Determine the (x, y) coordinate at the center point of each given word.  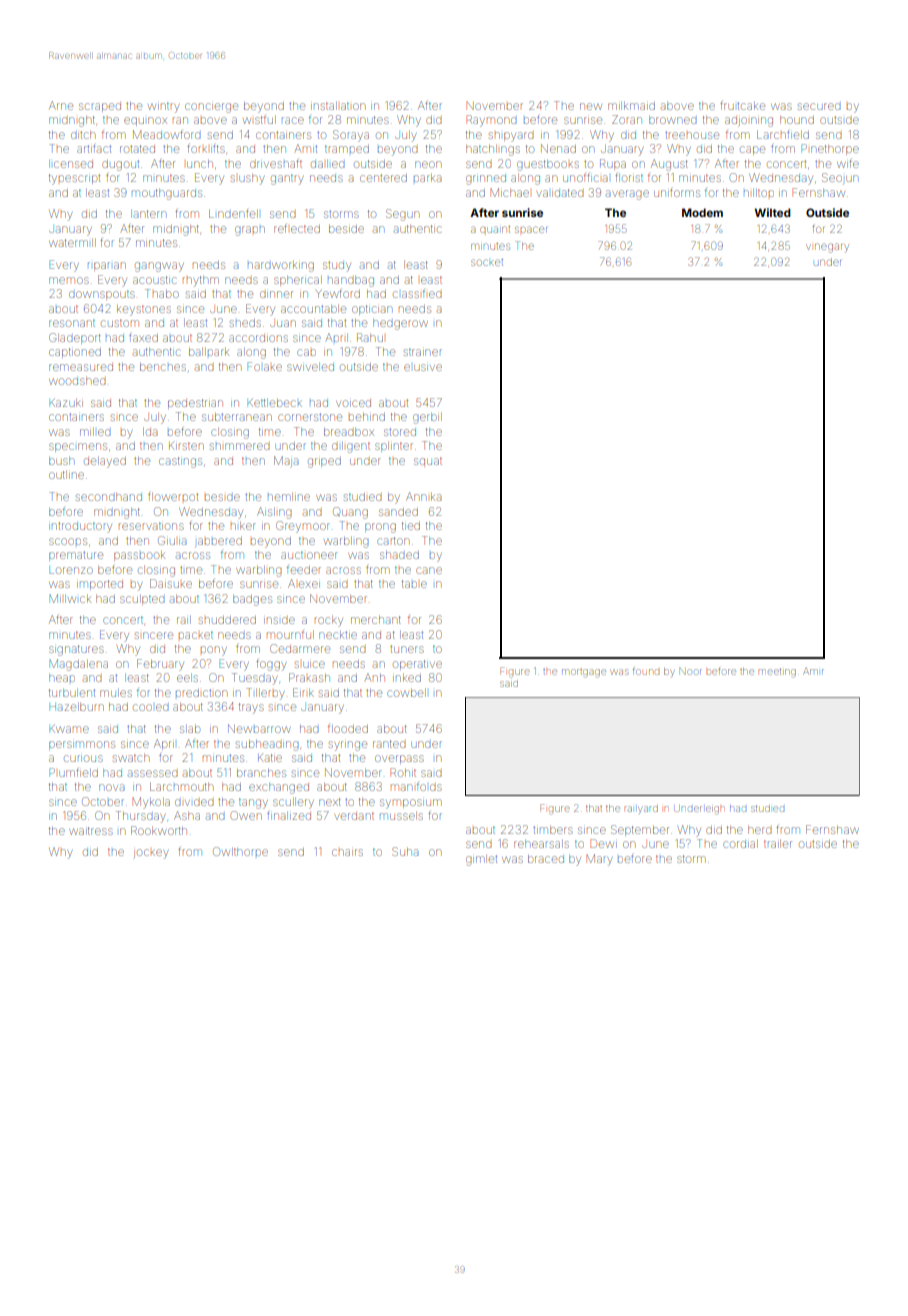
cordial (740, 844)
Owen (246, 815)
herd (759, 830)
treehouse (692, 135)
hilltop (759, 193)
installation (337, 106)
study (337, 267)
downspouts (102, 295)
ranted (389, 744)
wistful (259, 119)
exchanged (279, 788)
